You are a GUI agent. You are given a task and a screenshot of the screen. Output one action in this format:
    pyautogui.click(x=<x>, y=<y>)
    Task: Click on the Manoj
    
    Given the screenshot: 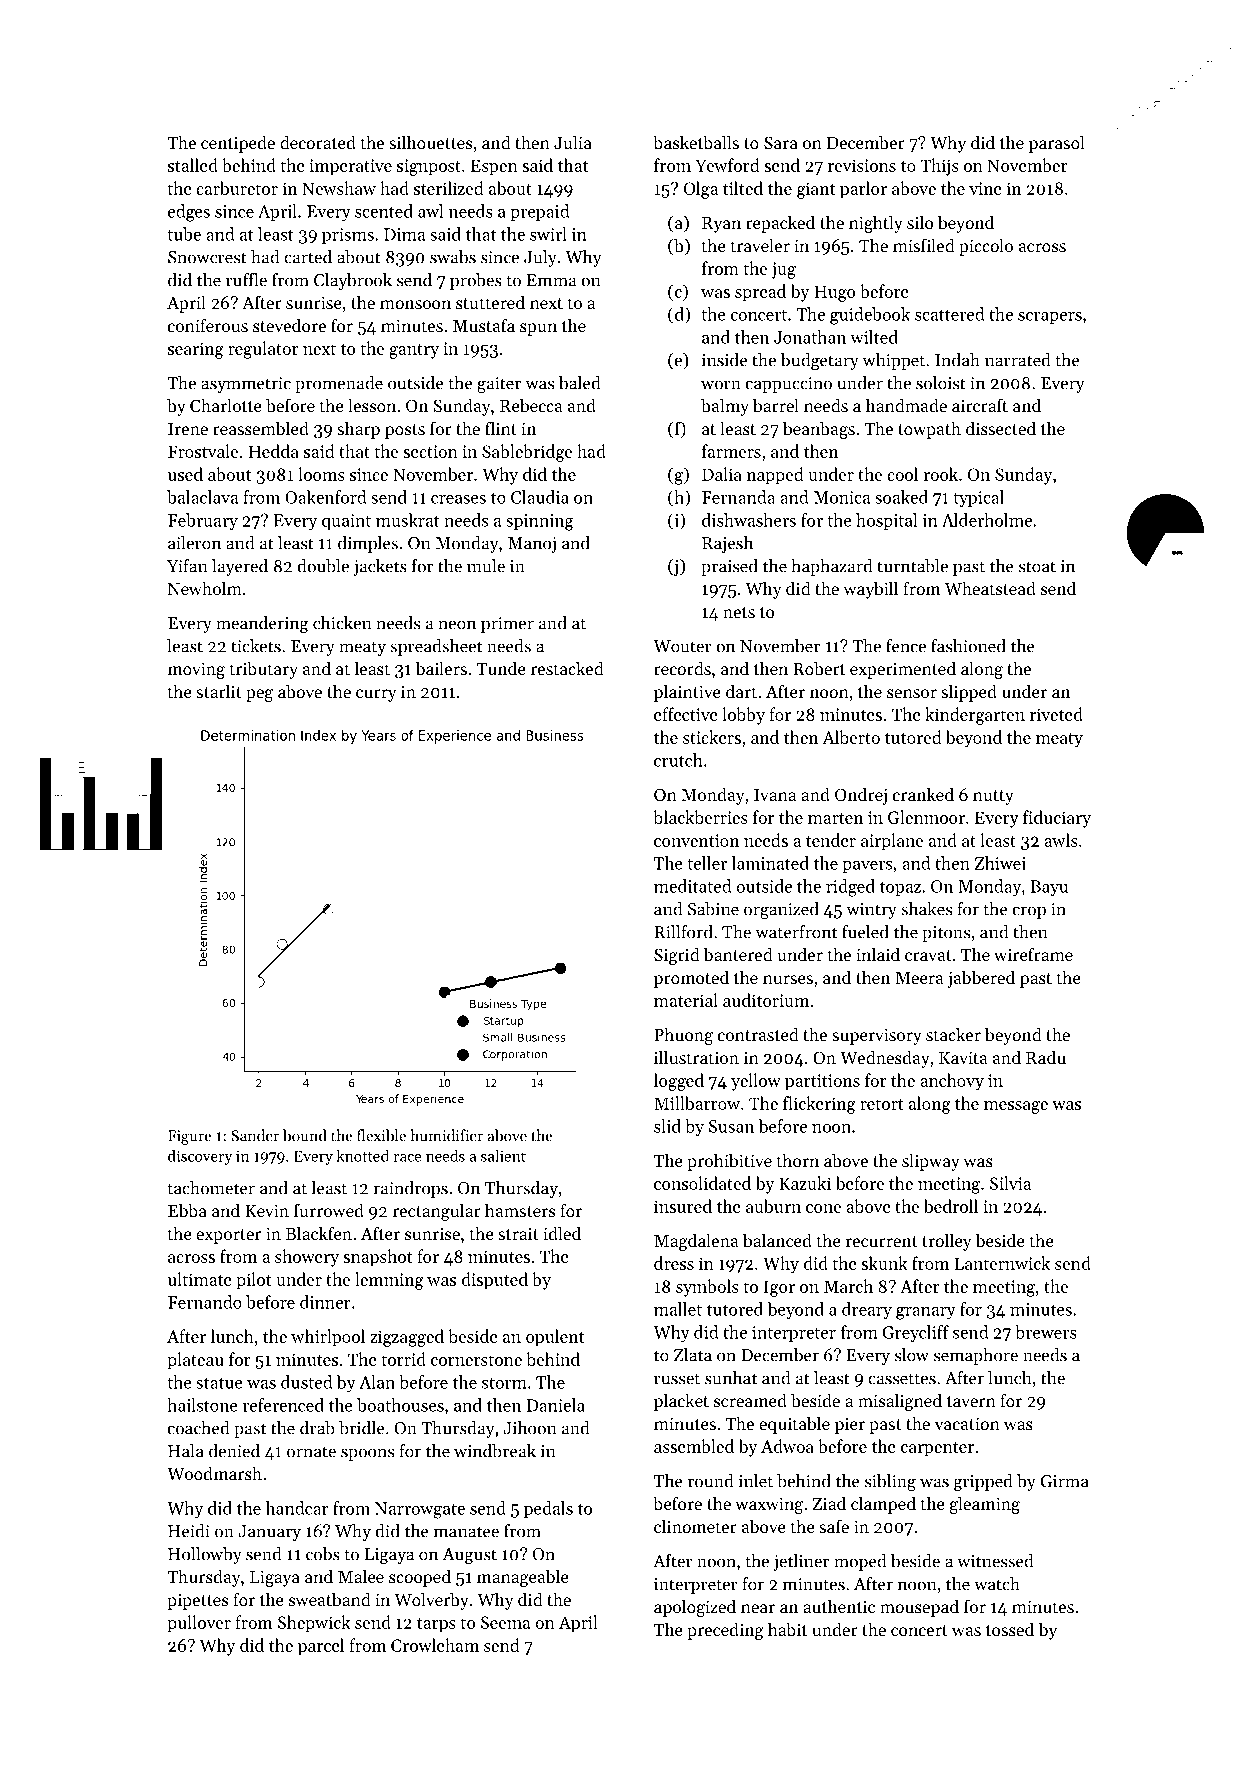 What is the action you would take?
    pyautogui.click(x=532, y=545)
